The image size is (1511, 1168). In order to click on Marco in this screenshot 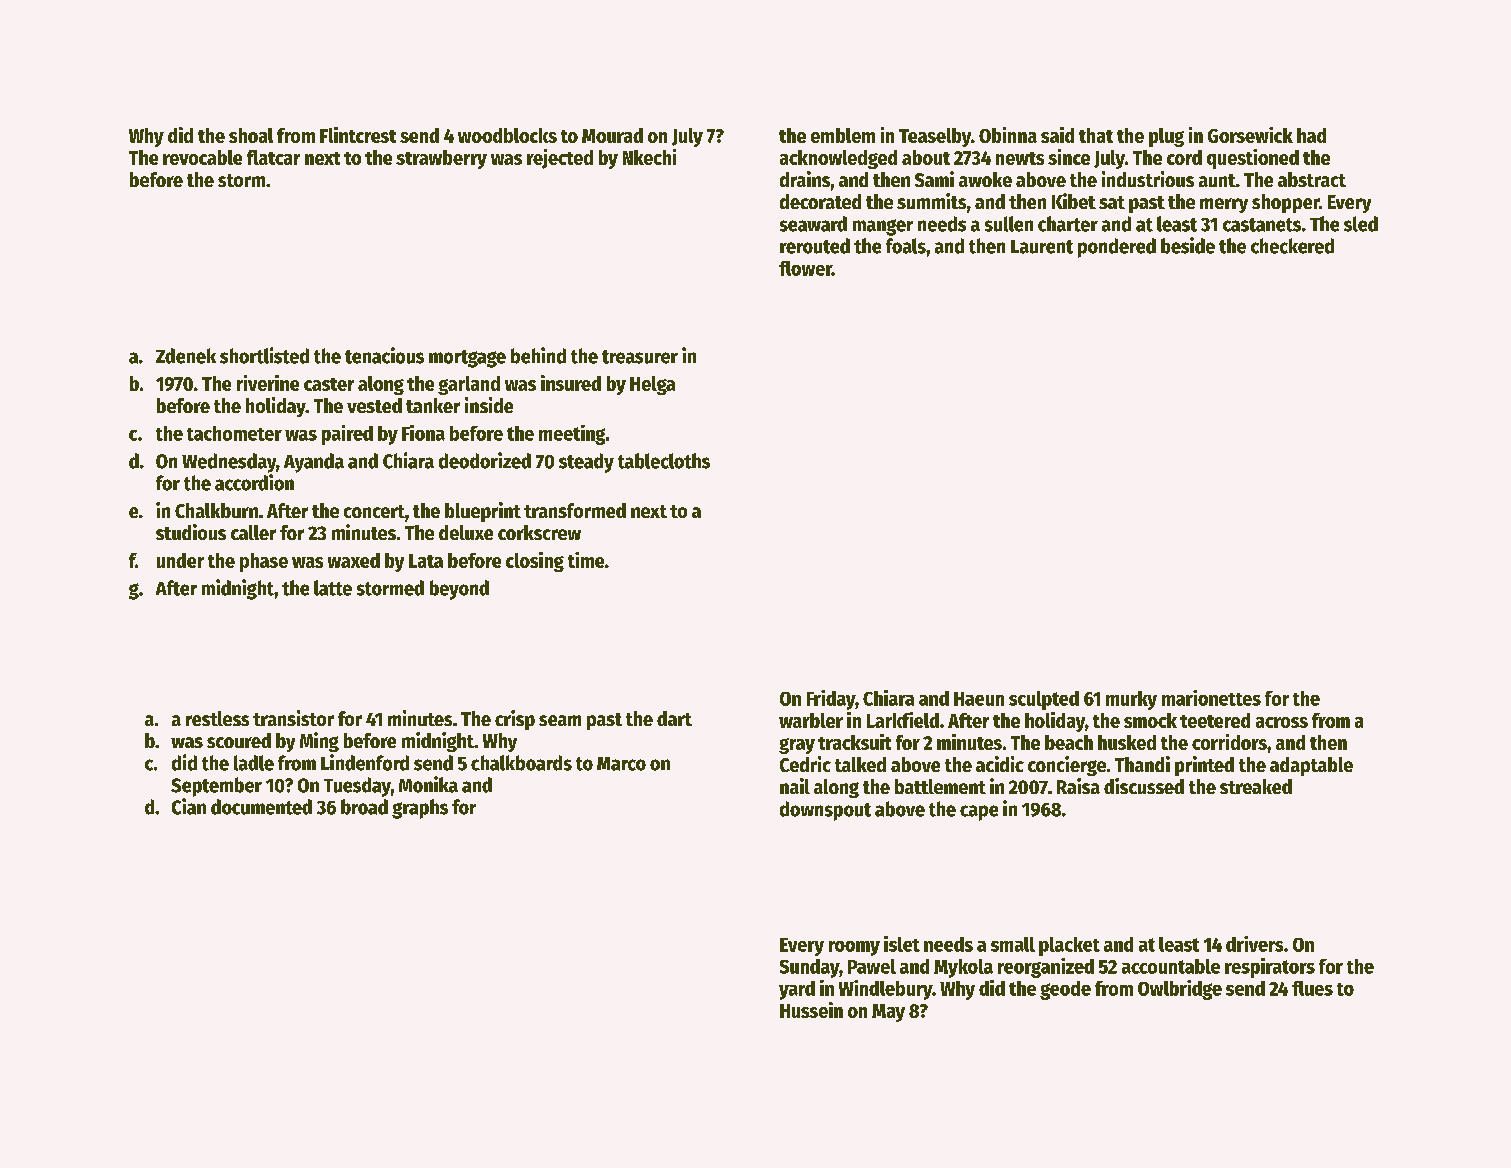, I will do `click(621, 764)`.
